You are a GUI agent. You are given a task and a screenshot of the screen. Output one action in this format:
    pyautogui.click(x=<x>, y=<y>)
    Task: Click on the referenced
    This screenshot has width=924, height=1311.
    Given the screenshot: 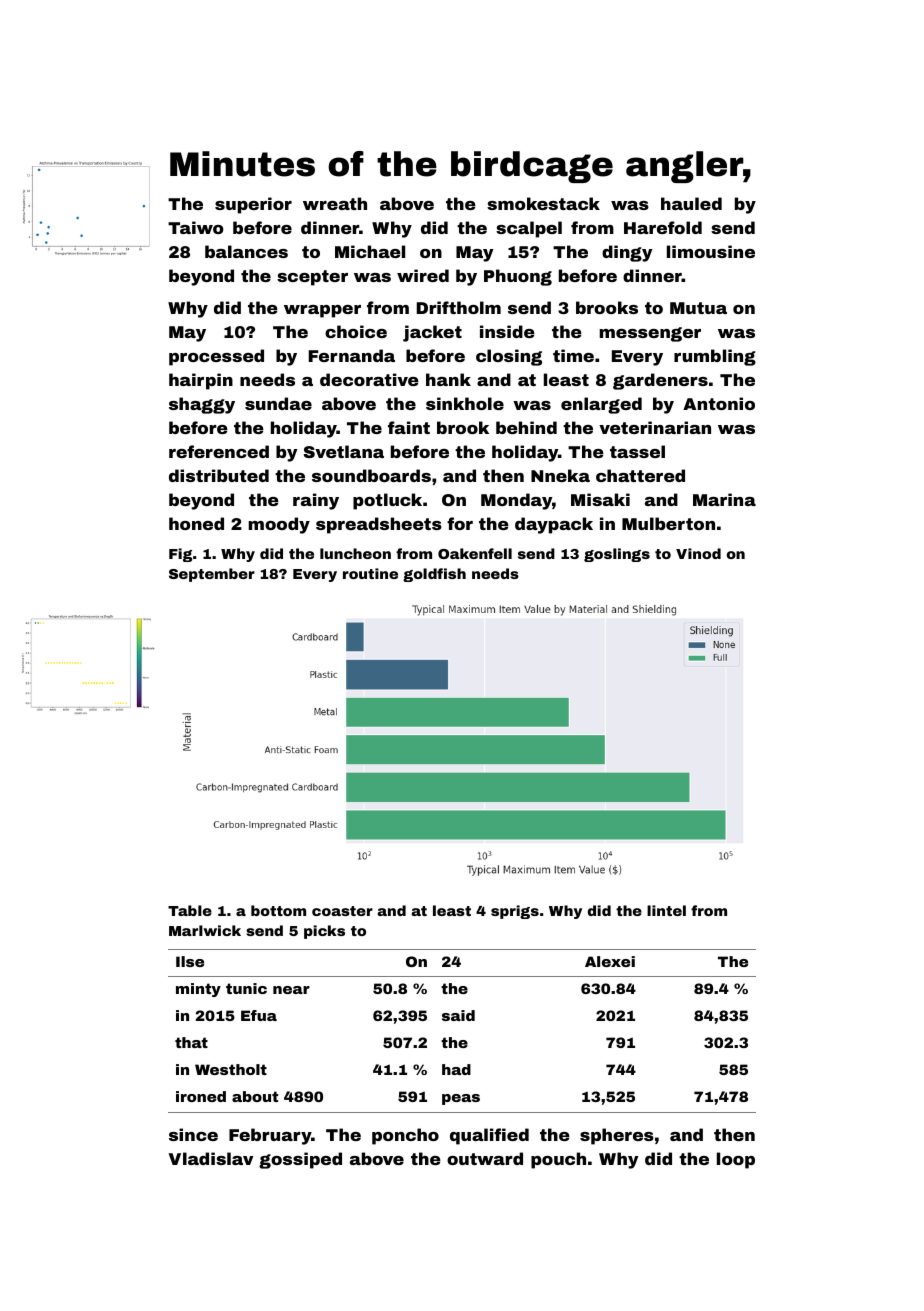 What is the action you would take?
    pyautogui.click(x=219, y=451)
